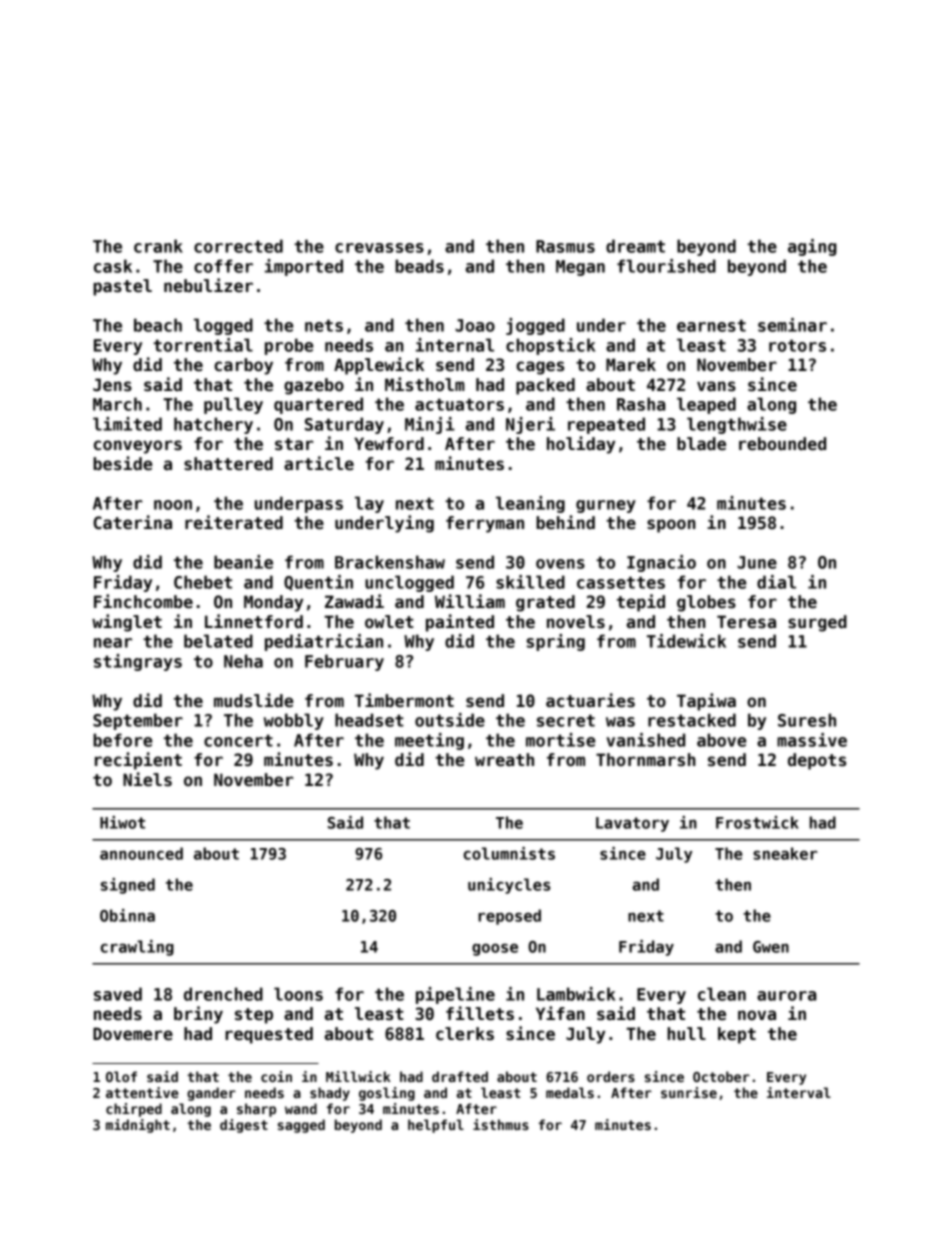 The height and width of the screenshot is (1233, 952). I want to click on spring, so click(556, 642).
